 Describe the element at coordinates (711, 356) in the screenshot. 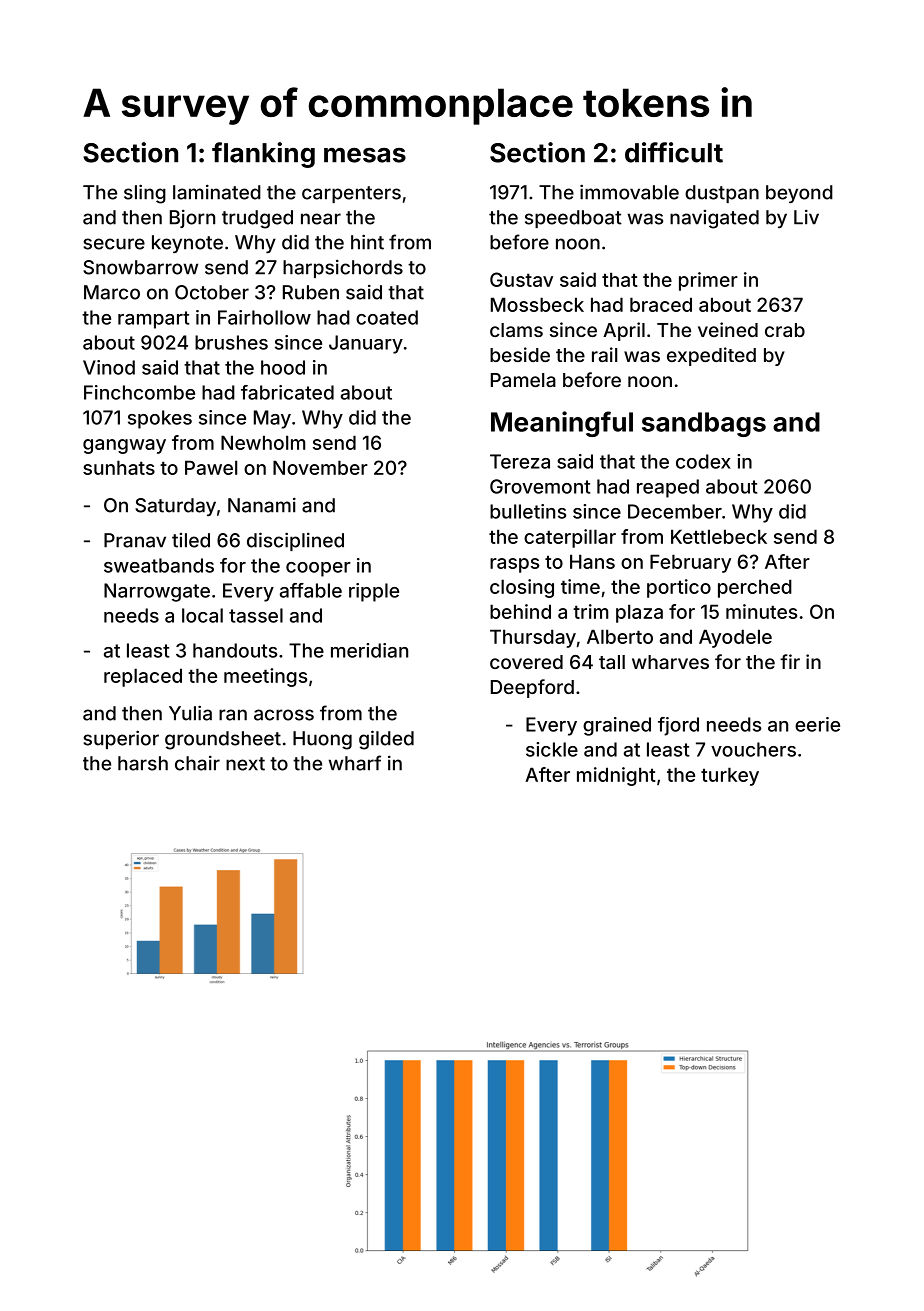

I see `expedited` at that location.
